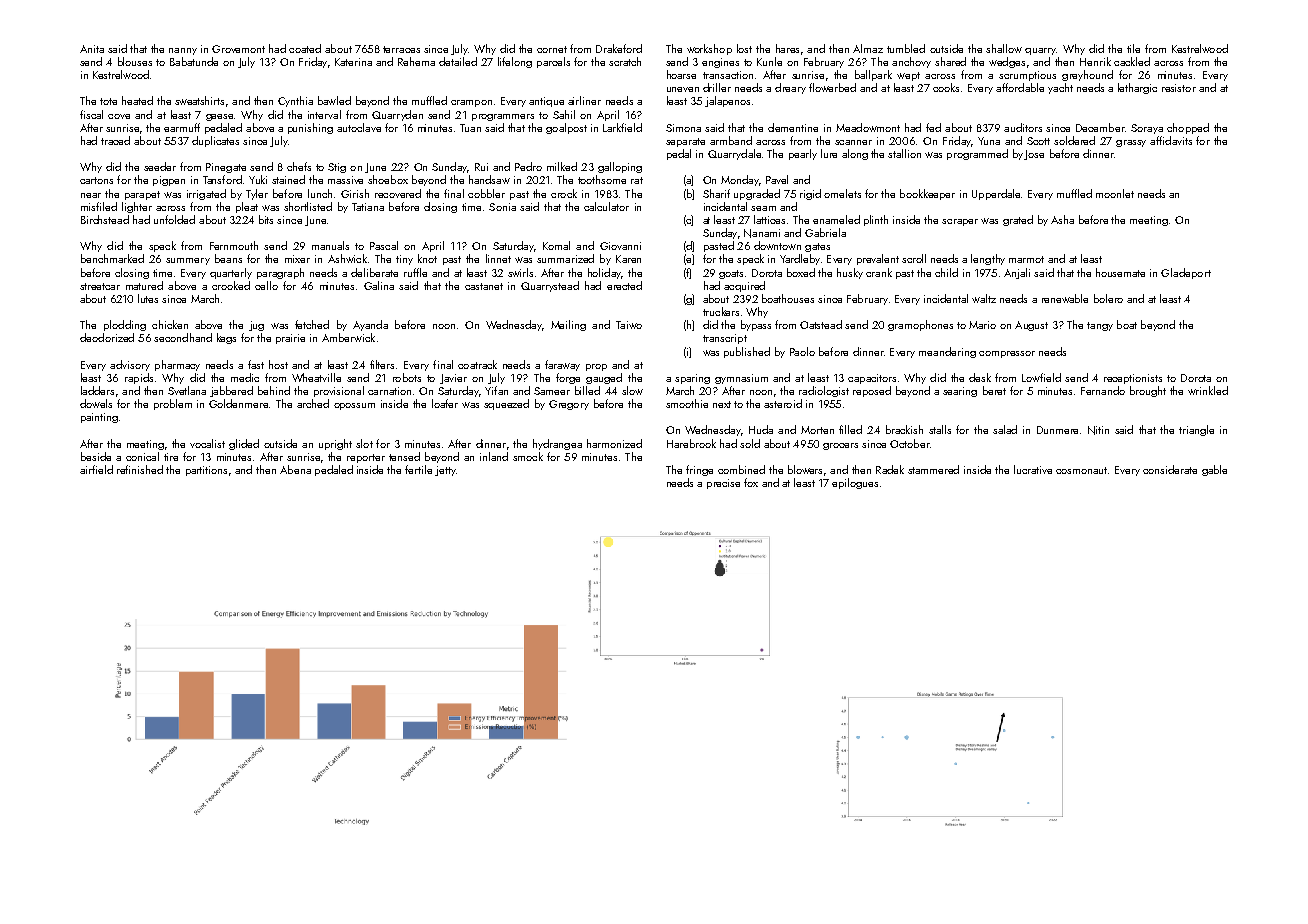 This screenshot has width=1308, height=924. What do you see at coordinates (725, 339) in the screenshot?
I see `transcript` at bounding box center [725, 339].
